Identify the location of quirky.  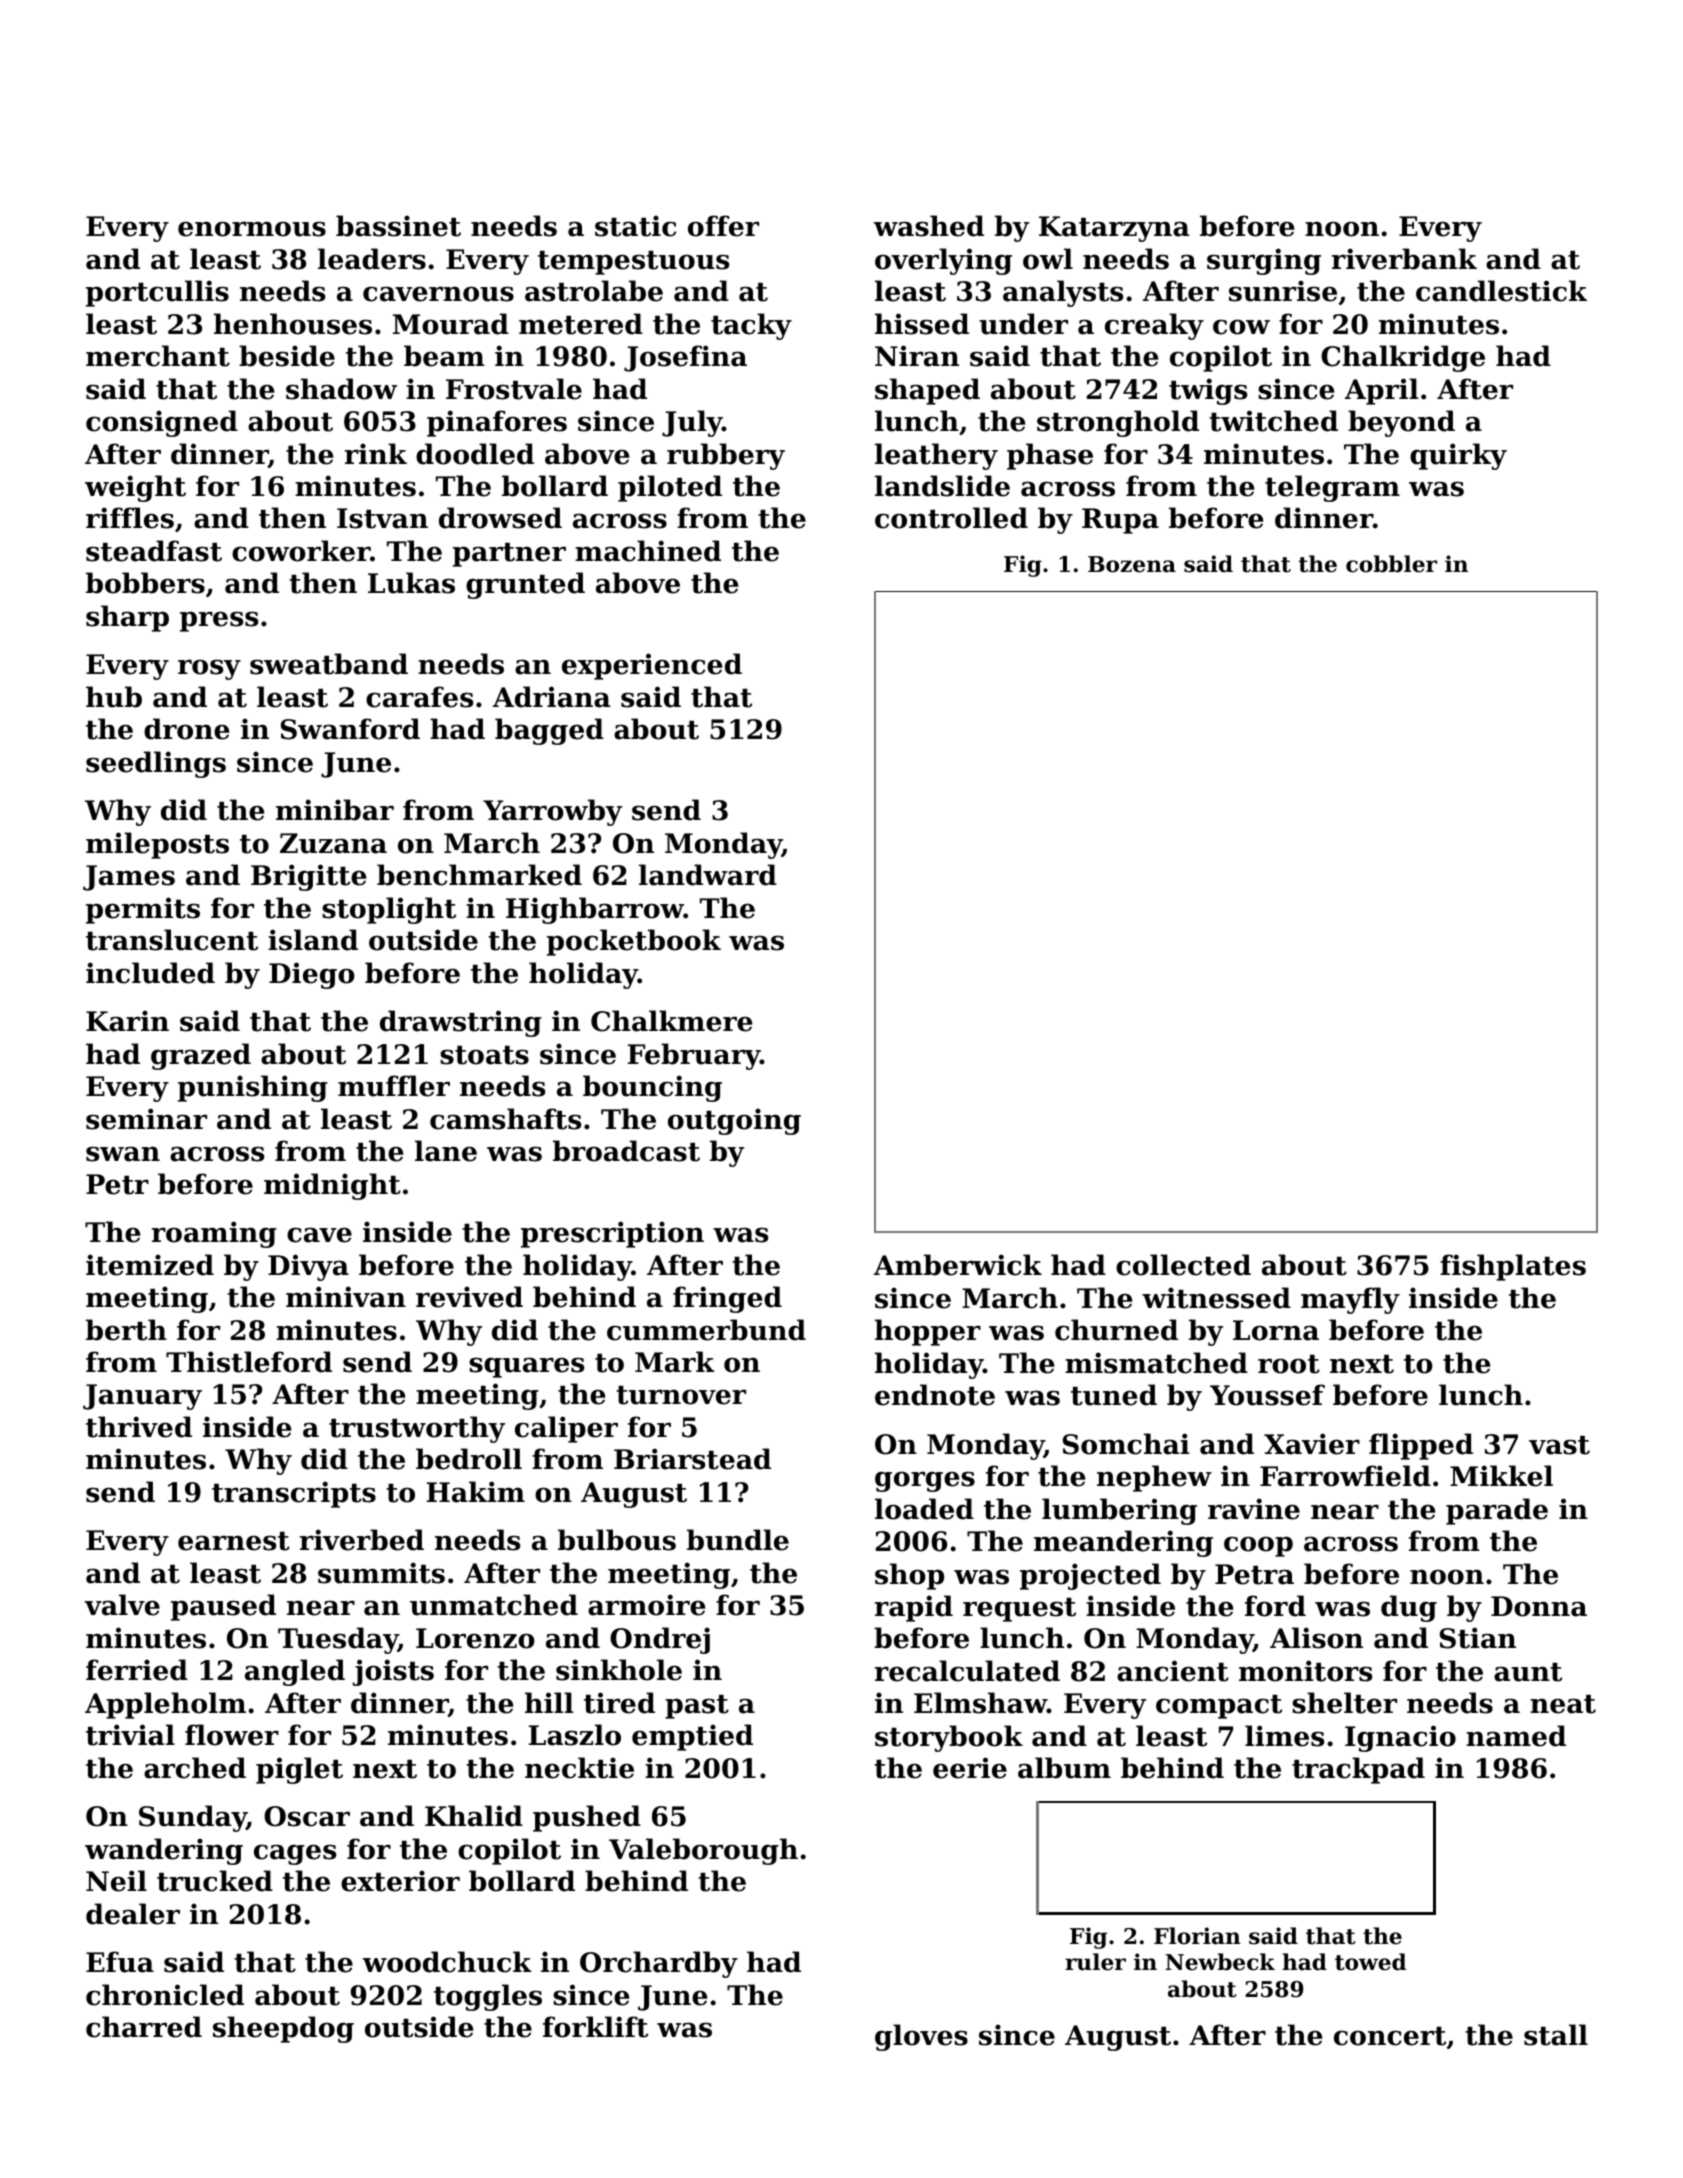
(1458, 456).
